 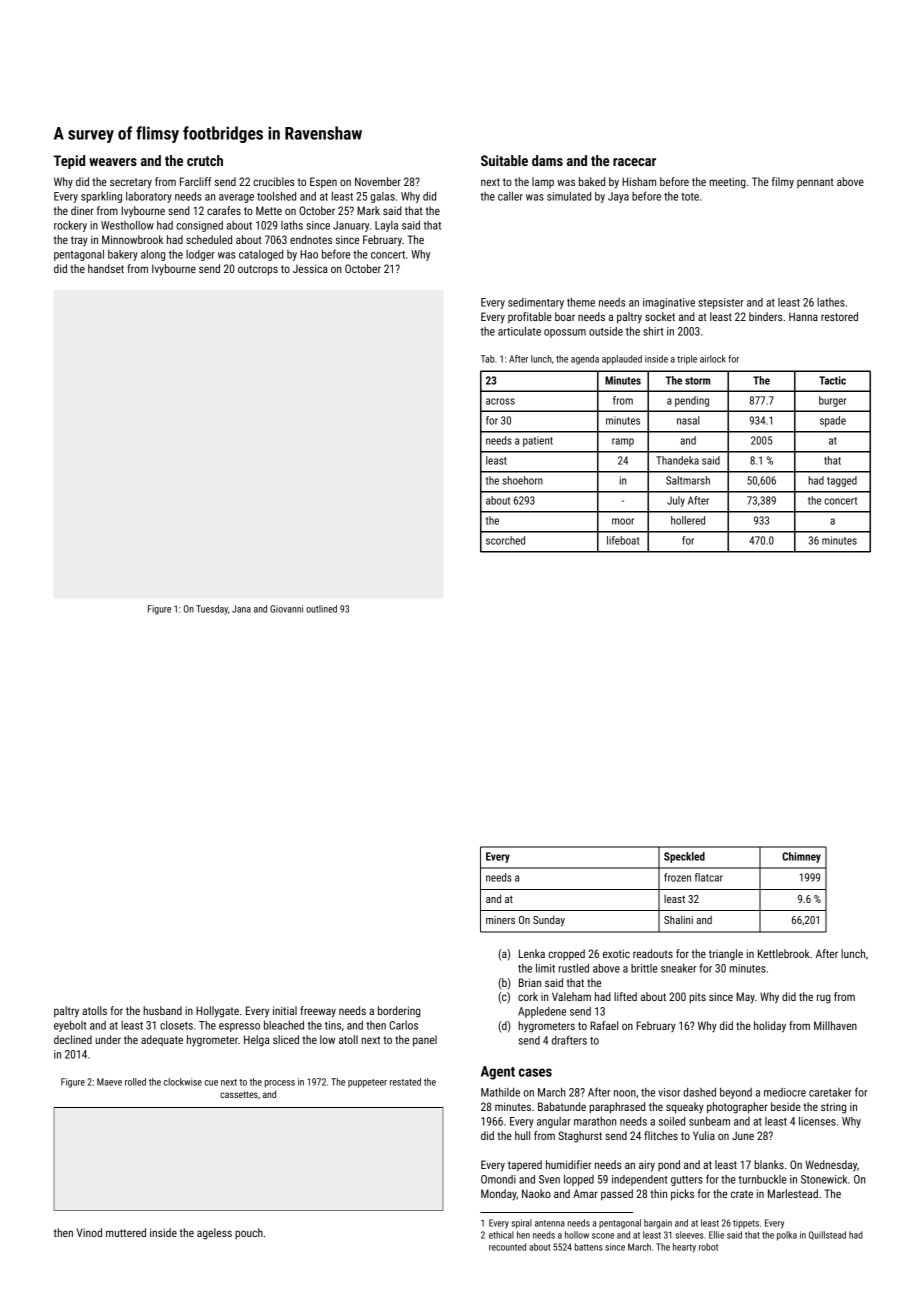 I want to click on ageless, so click(x=214, y=1234).
